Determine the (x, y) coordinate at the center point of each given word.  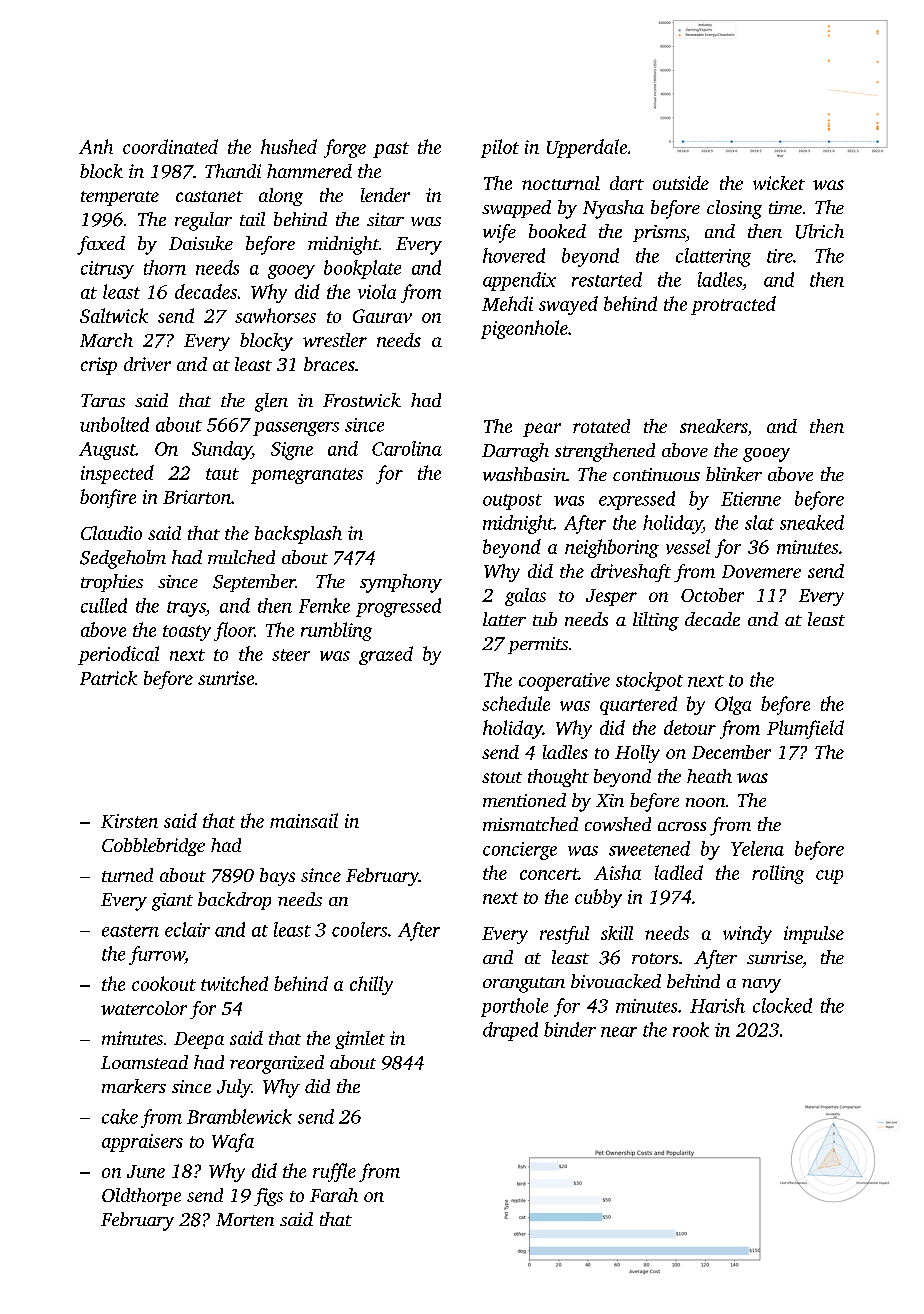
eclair (187, 929)
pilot (500, 148)
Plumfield (805, 729)
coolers (359, 929)
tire (780, 256)
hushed (289, 146)
